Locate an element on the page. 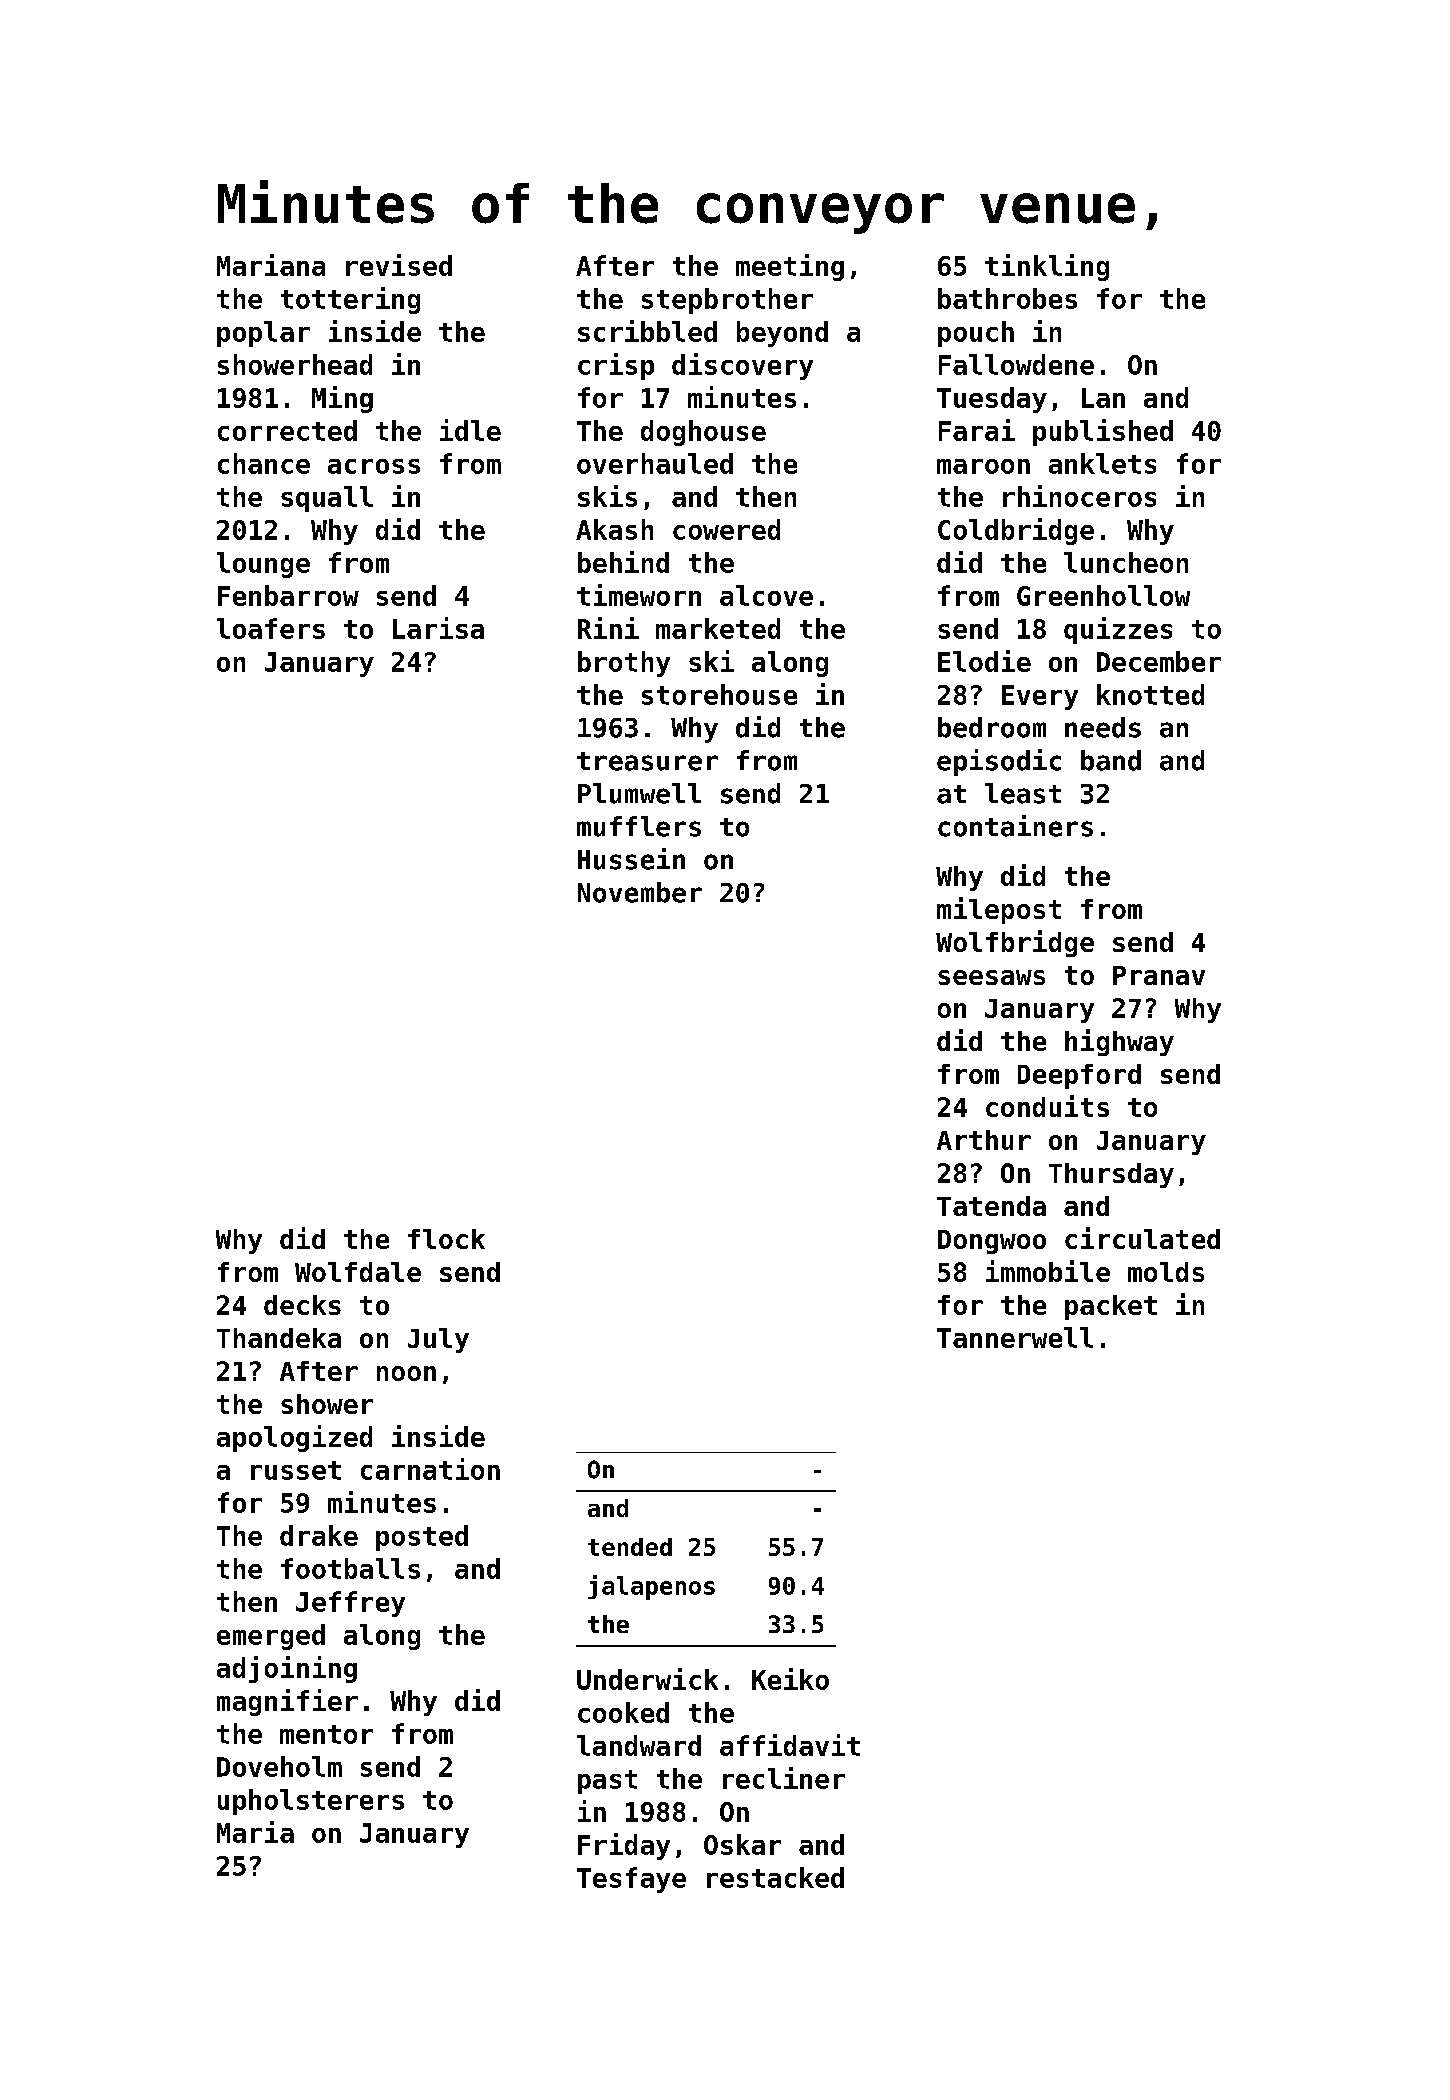  alcove is located at coordinates (766, 595).
